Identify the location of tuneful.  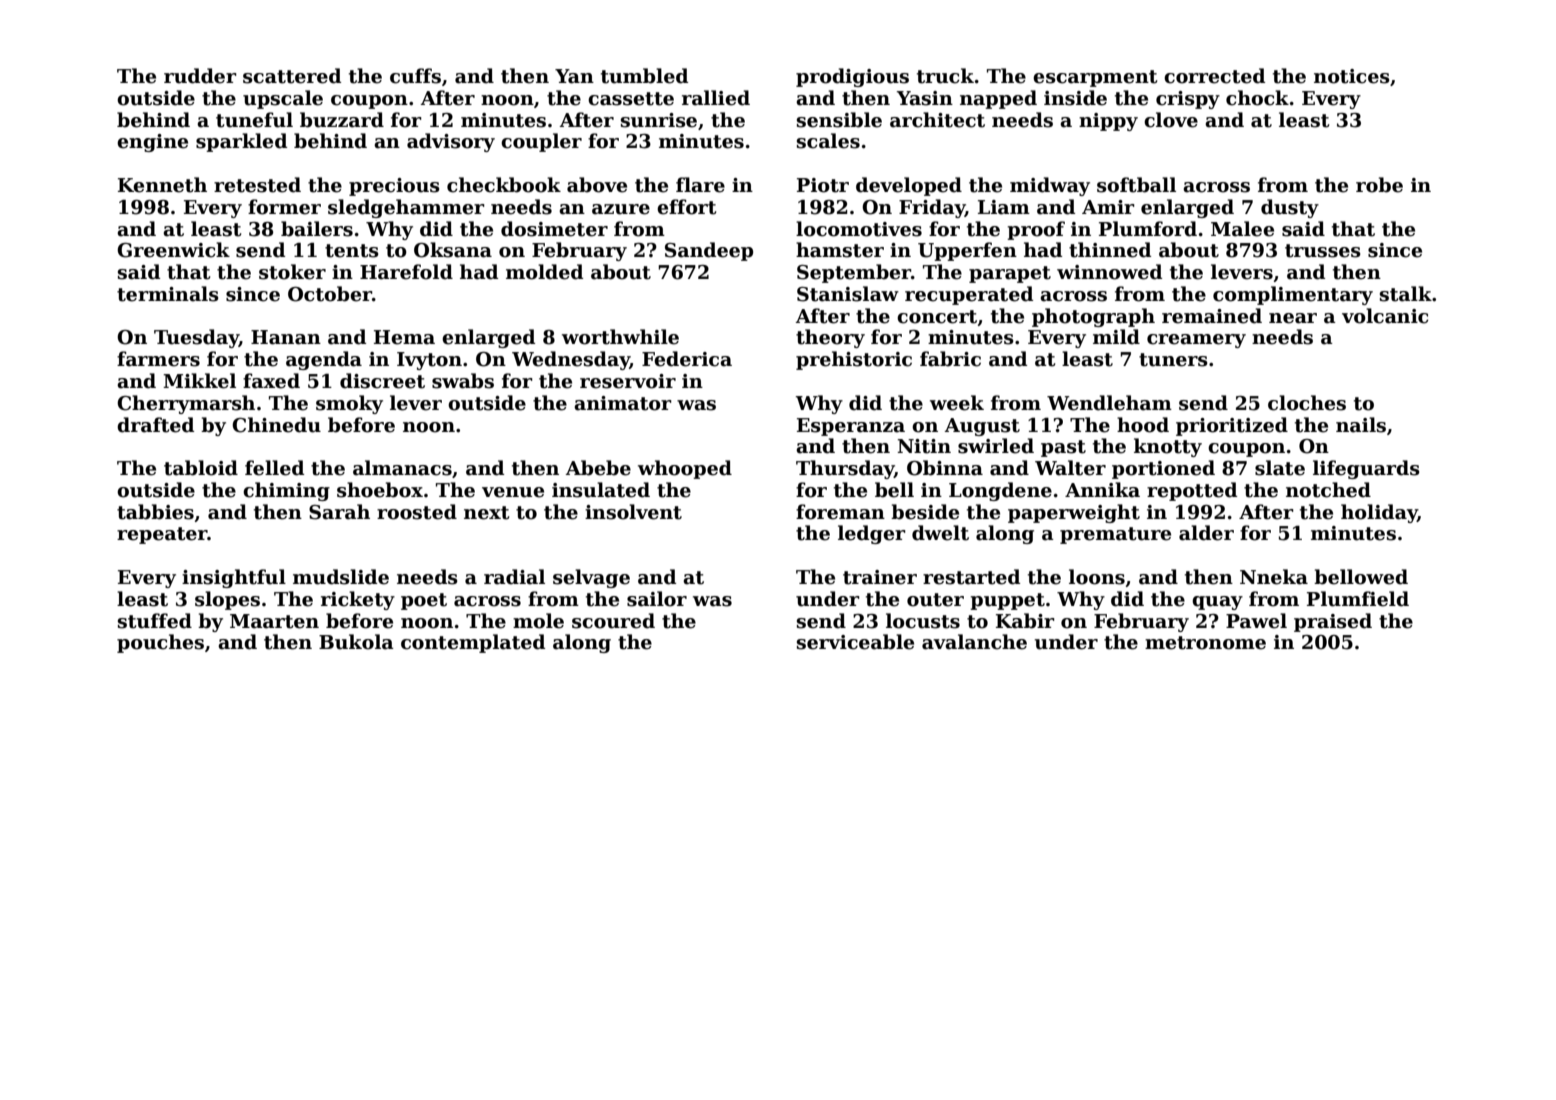
(254, 120).
